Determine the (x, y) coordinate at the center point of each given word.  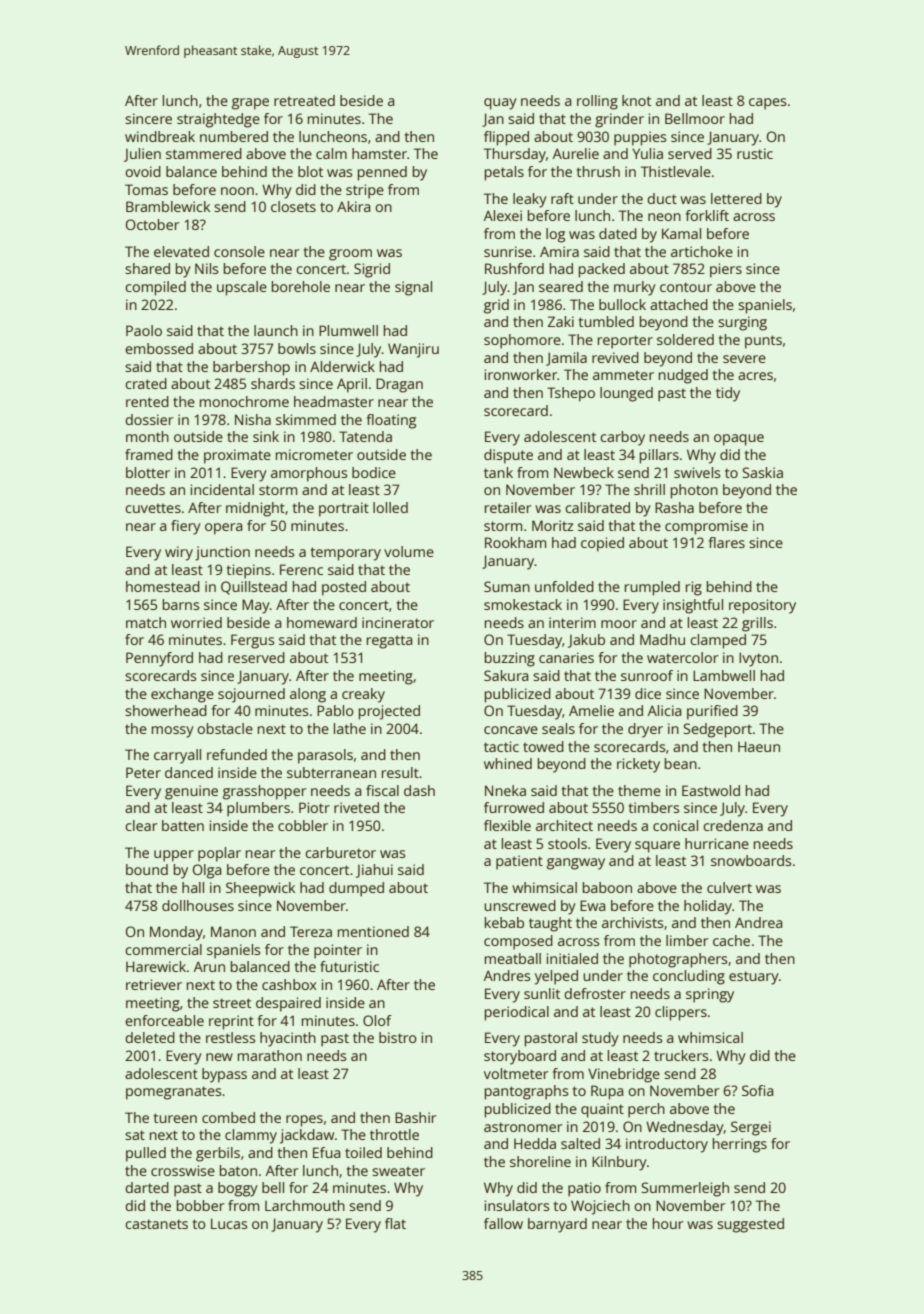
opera (224, 529)
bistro (398, 1037)
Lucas (229, 1223)
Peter (143, 772)
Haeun (759, 746)
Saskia (762, 472)
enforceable (164, 1020)
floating (391, 421)
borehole (301, 286)
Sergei (751, 1128)
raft (562, 198)
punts (763, 342)
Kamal (681, 233)
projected (389, 712)
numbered (234, 136)
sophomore (522, 341)
